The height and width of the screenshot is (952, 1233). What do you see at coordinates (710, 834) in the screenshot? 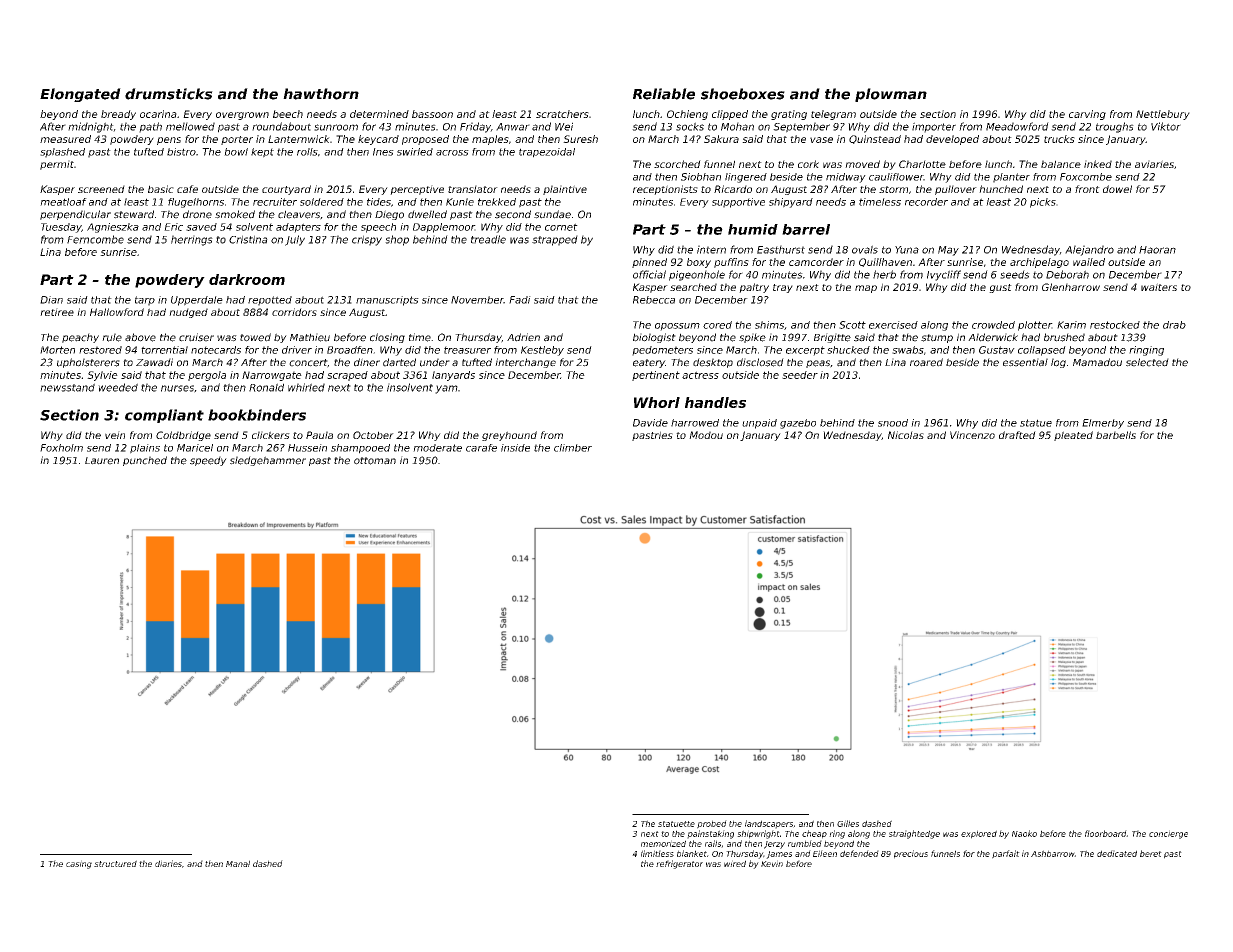
I see `painstaking` at bounding box center [710, 834].
